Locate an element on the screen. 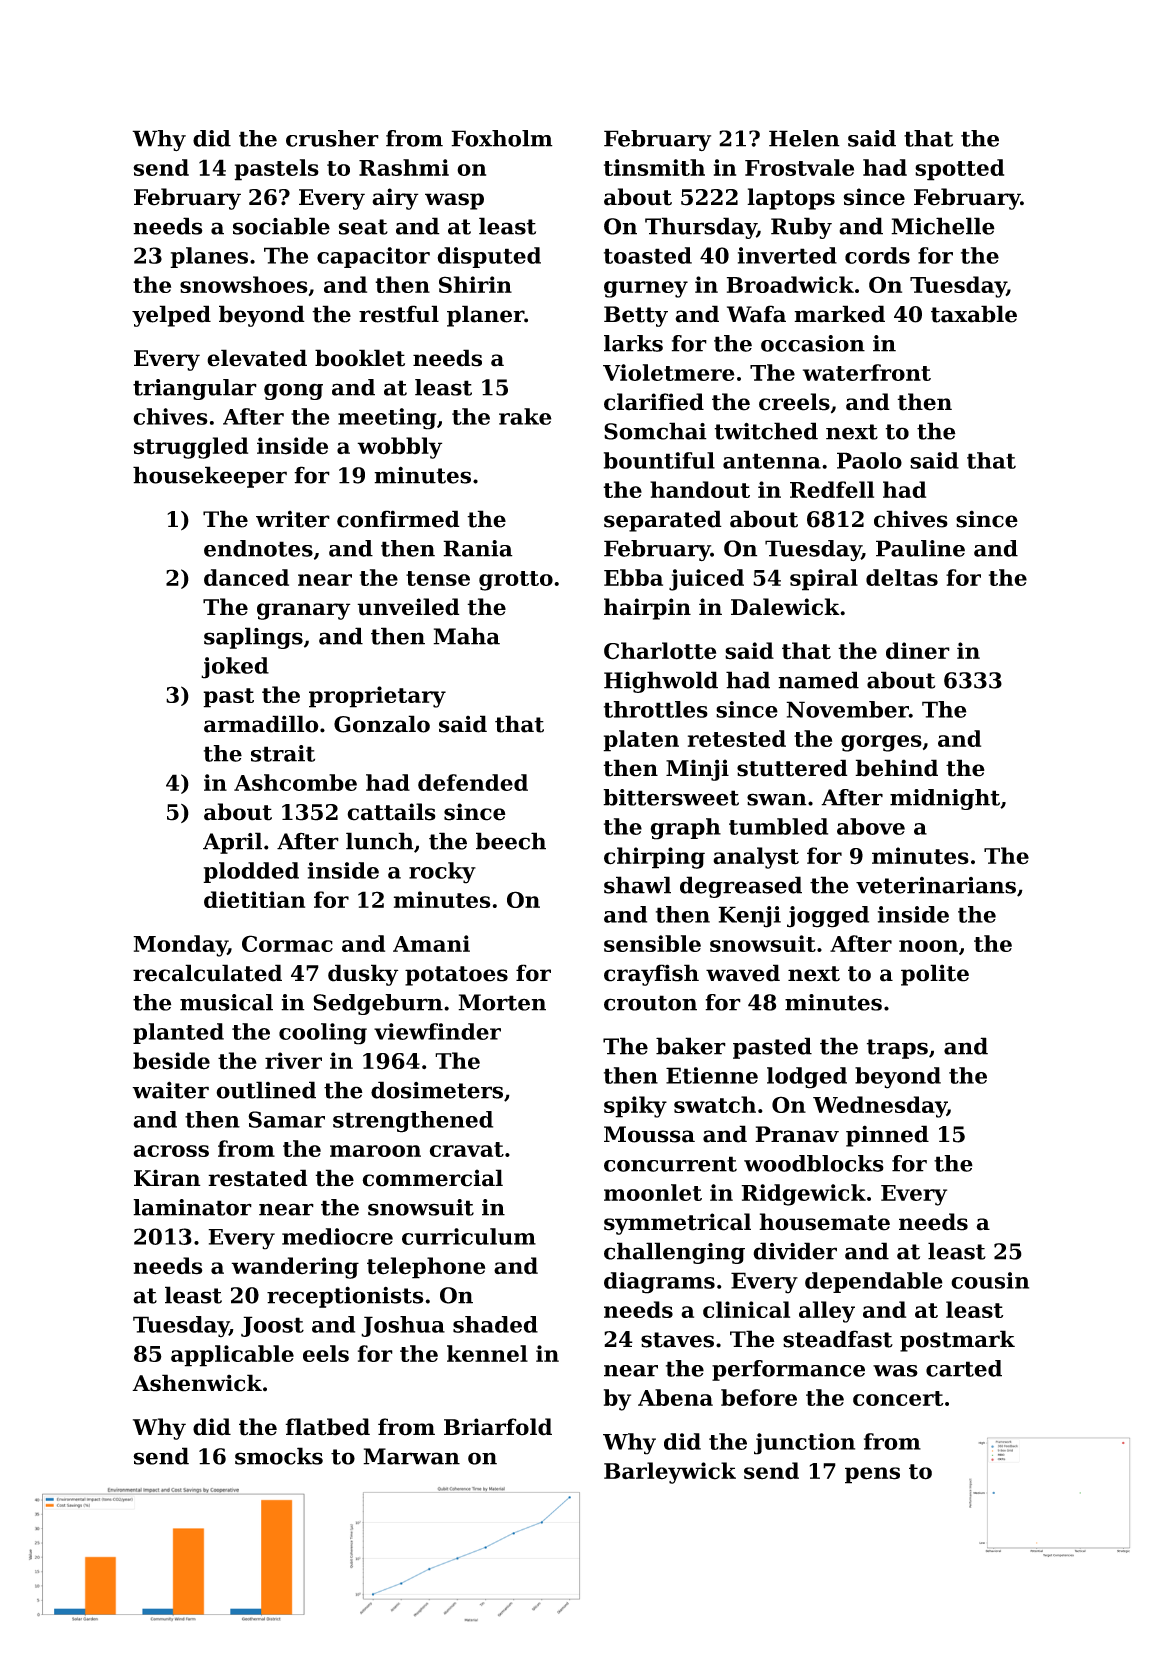 The width and height of the screenshot is (1165, 1654). mediocre is located at coordinates (337, 1236).
